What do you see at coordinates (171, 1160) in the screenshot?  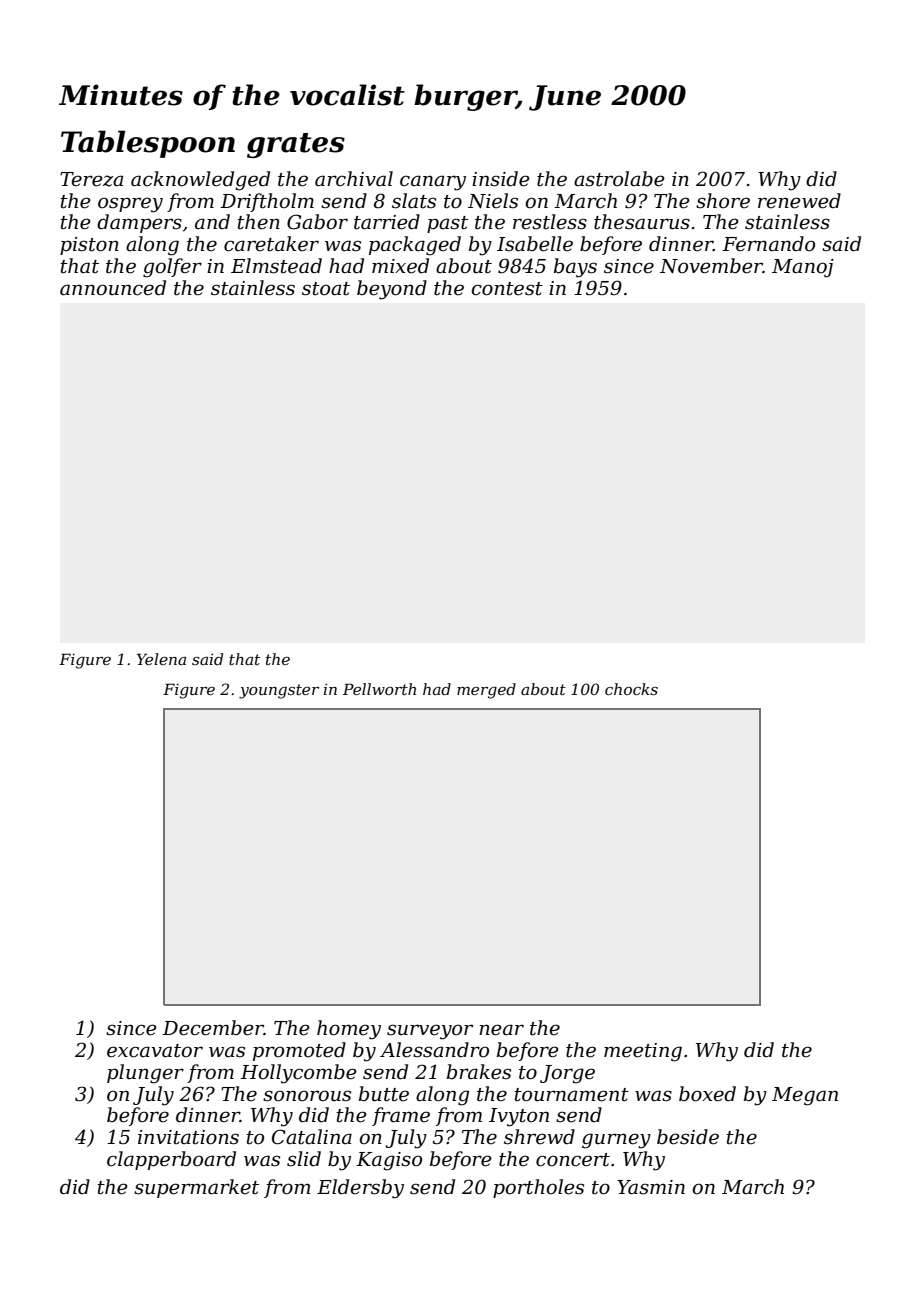 I see `clapperboard` at bounding box center [171, 1160].
